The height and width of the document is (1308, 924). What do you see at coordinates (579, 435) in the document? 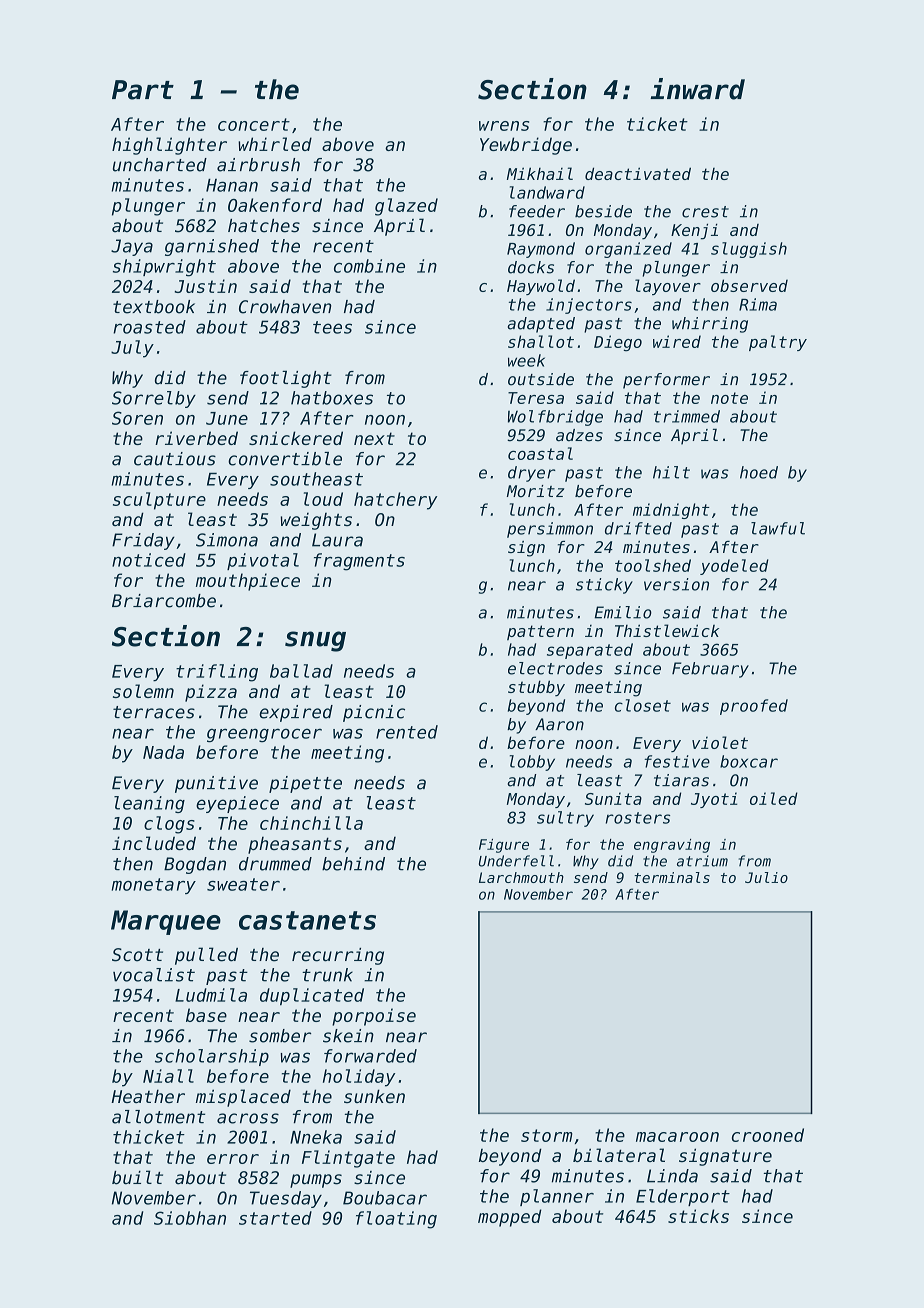
I see `adzes` at bounding box center [579, 435].
